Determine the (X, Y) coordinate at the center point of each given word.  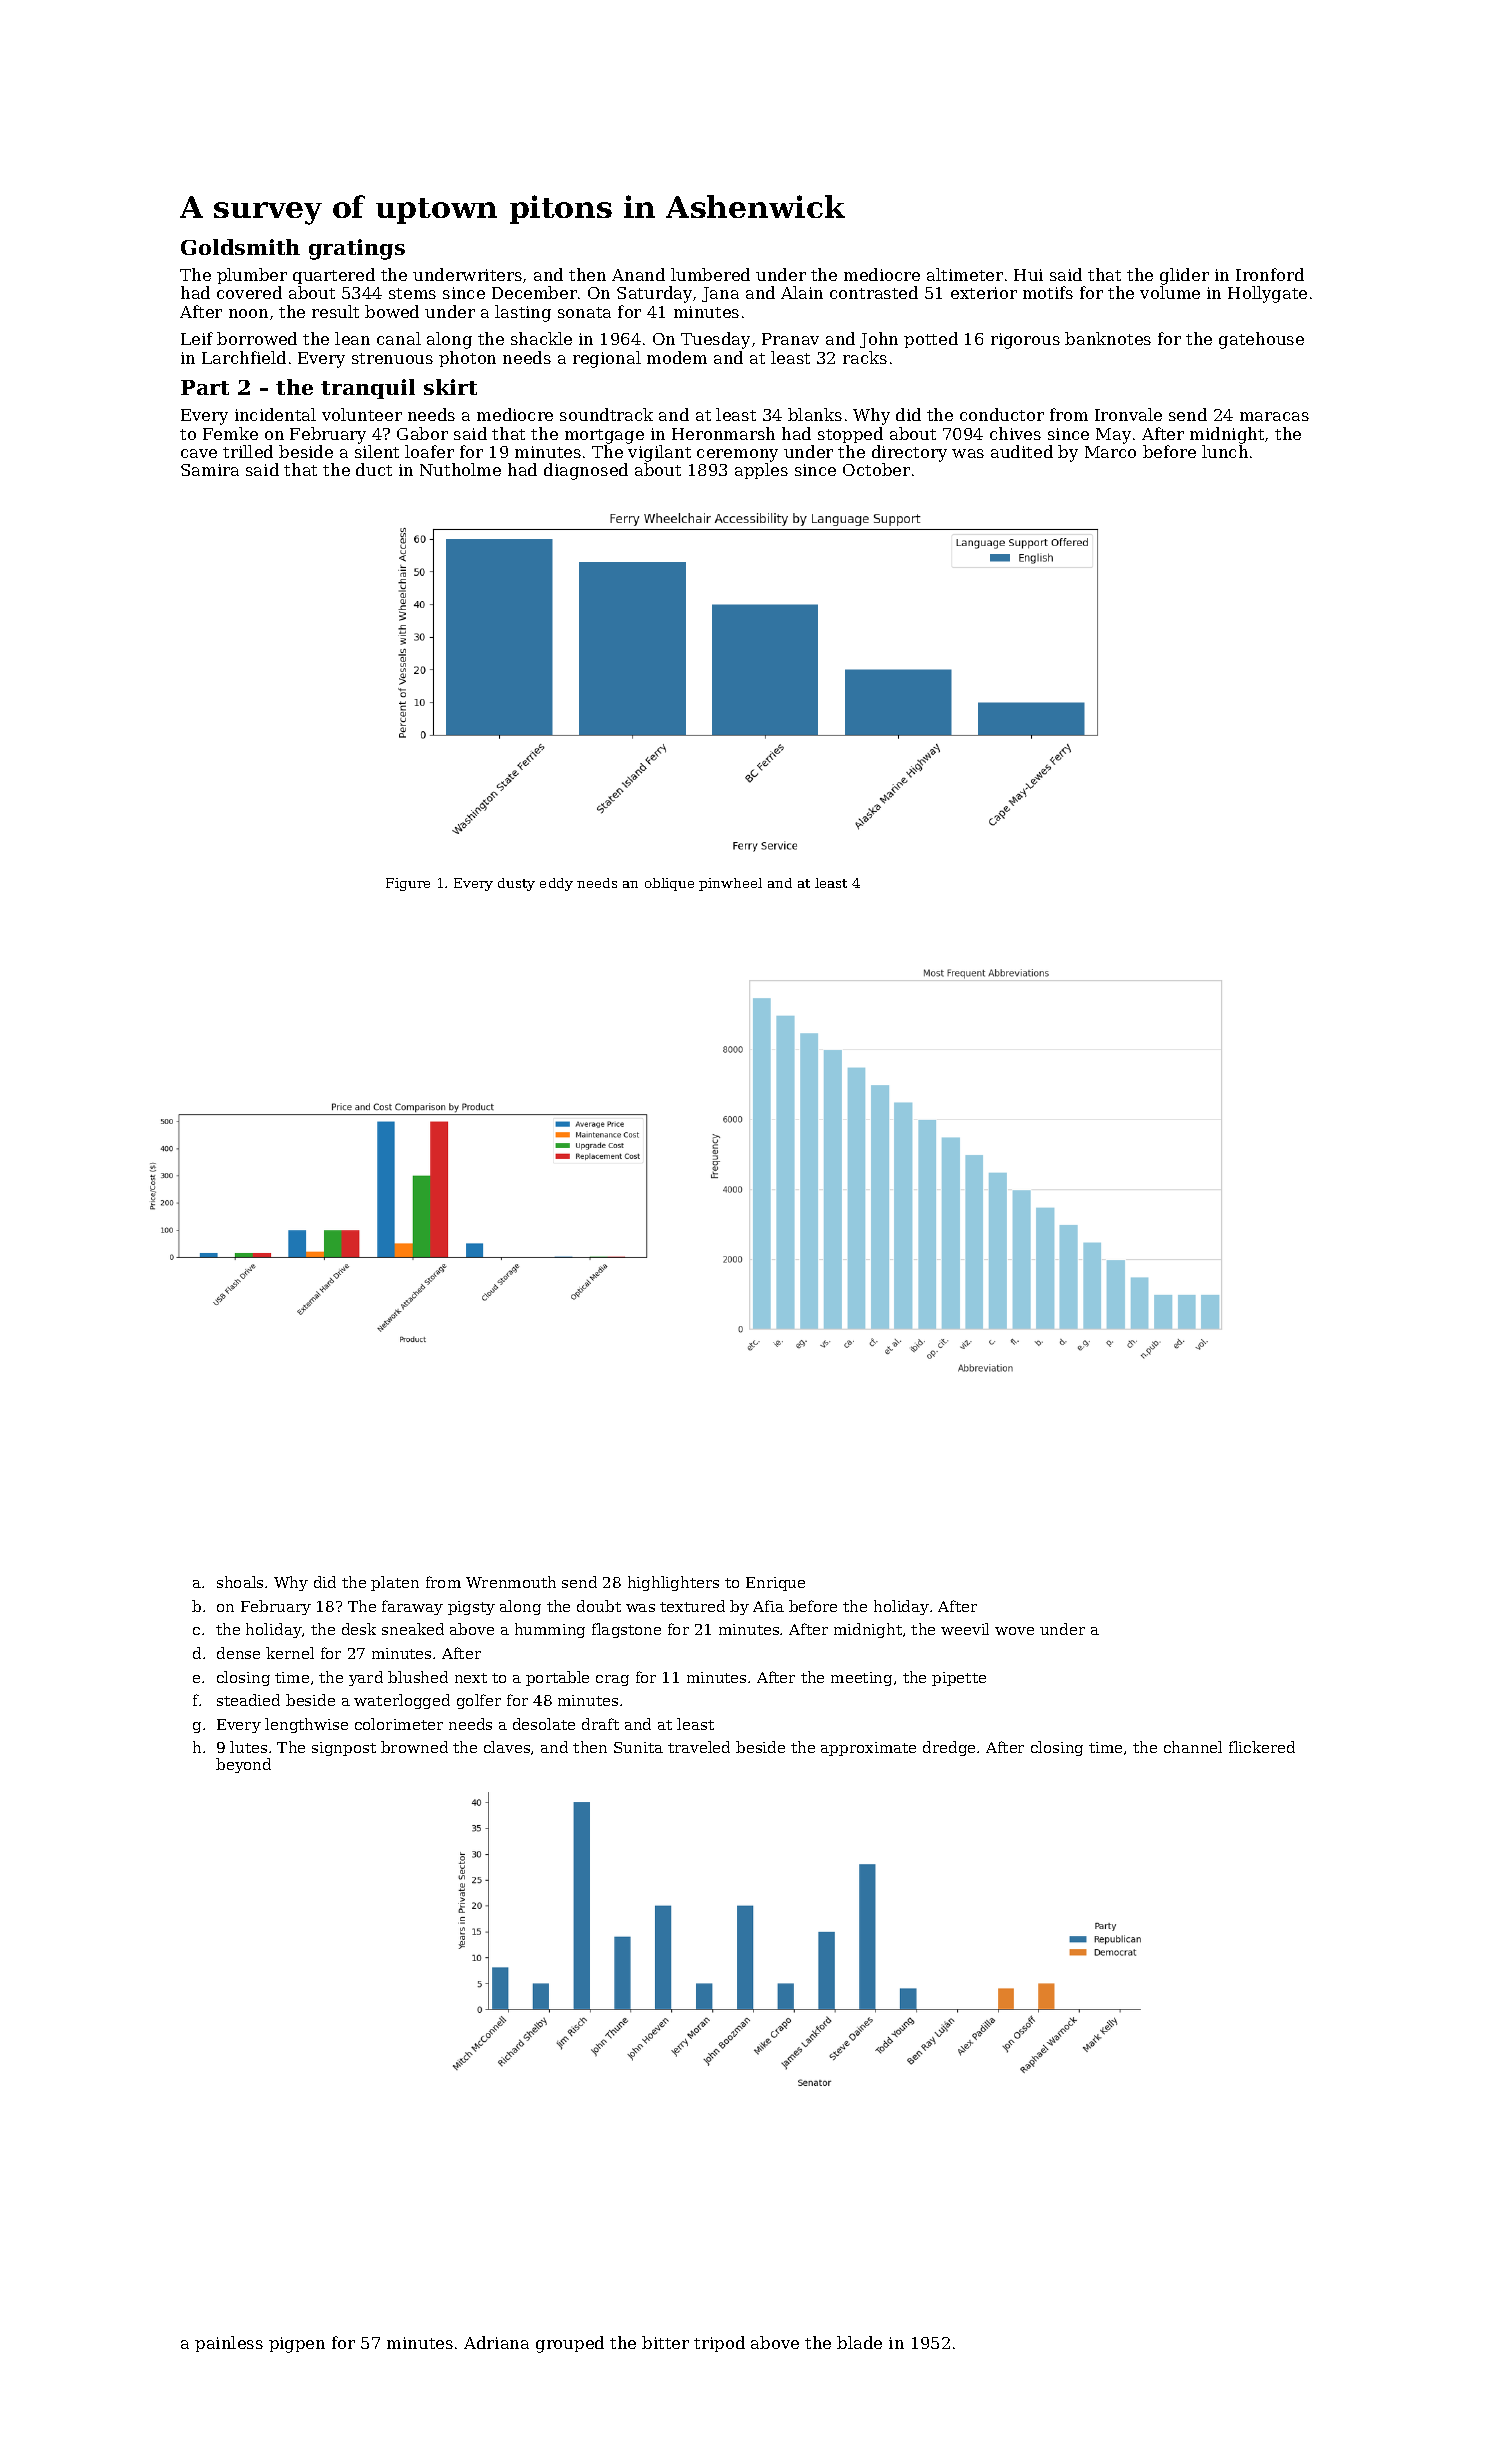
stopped (850, 435)
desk (359, 1629)
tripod (719, 2344)
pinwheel (730, 884)
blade (859, 2342)
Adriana (496, 2342)
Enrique (775, 1584)
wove (1014, 1631)
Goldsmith (240, 247)
